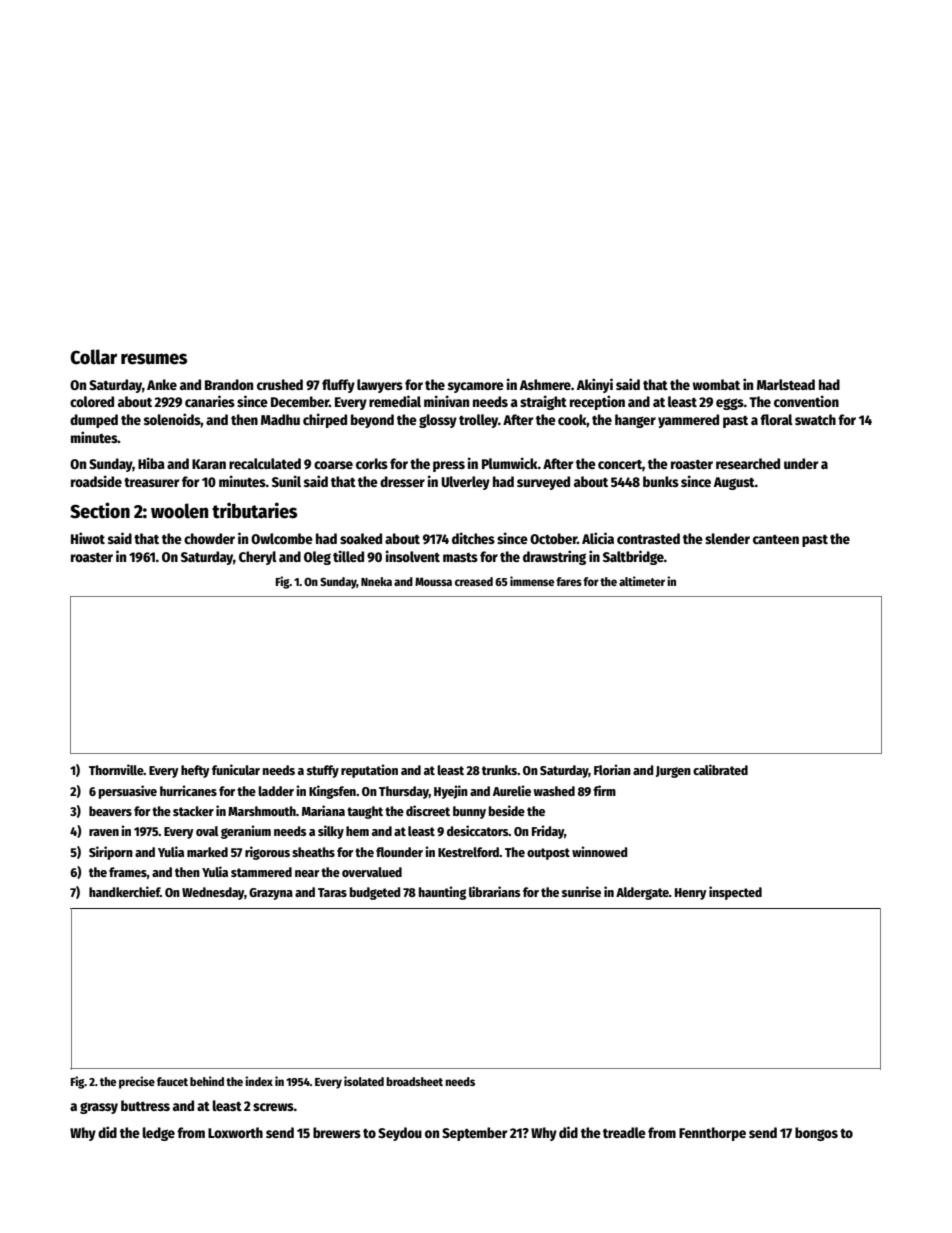  Describe the element at coordinates (478, 830) in the screenshot. I see `desiccators` at that location.
